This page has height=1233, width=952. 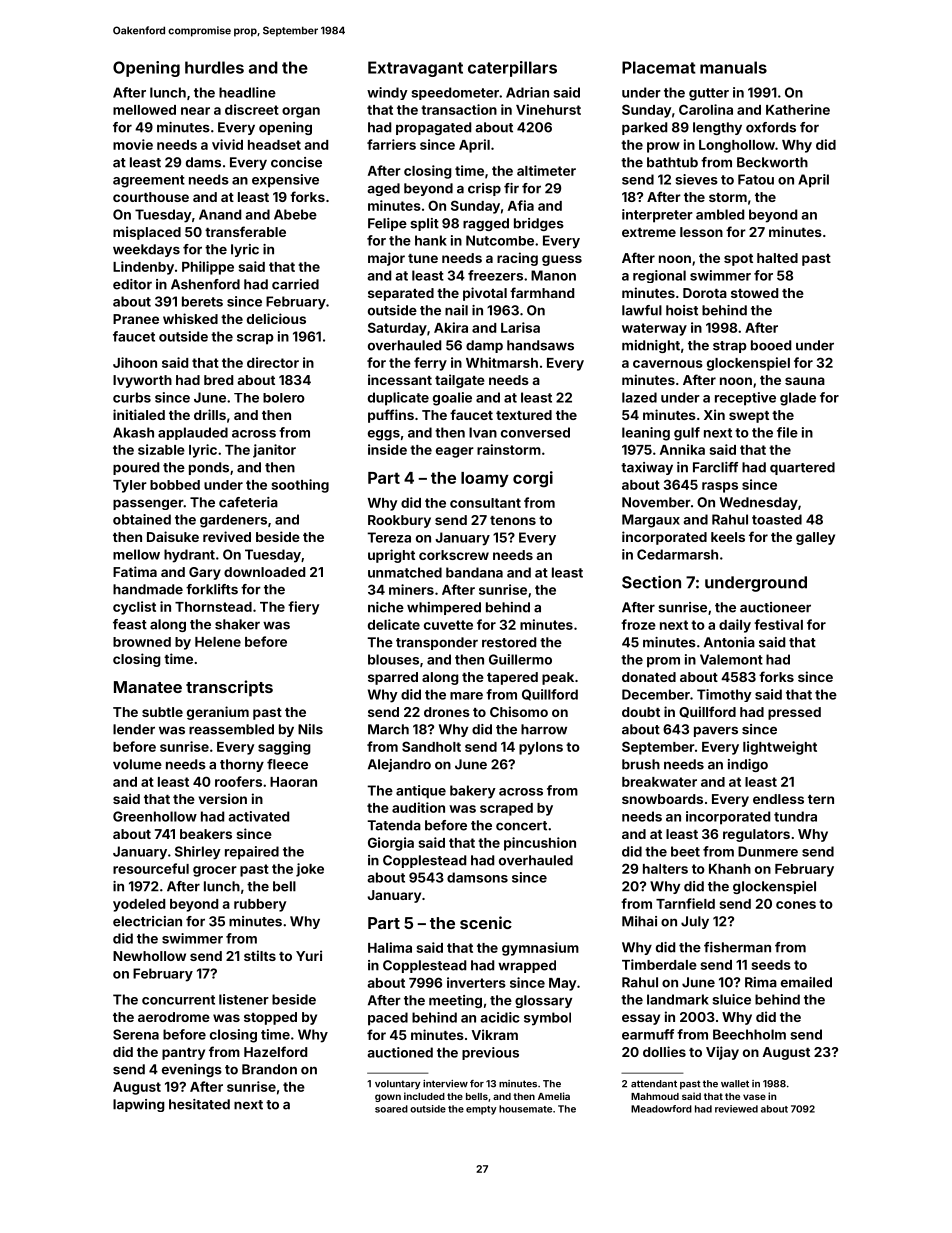 I want to click on pressed, so click(x=794, y=713).
